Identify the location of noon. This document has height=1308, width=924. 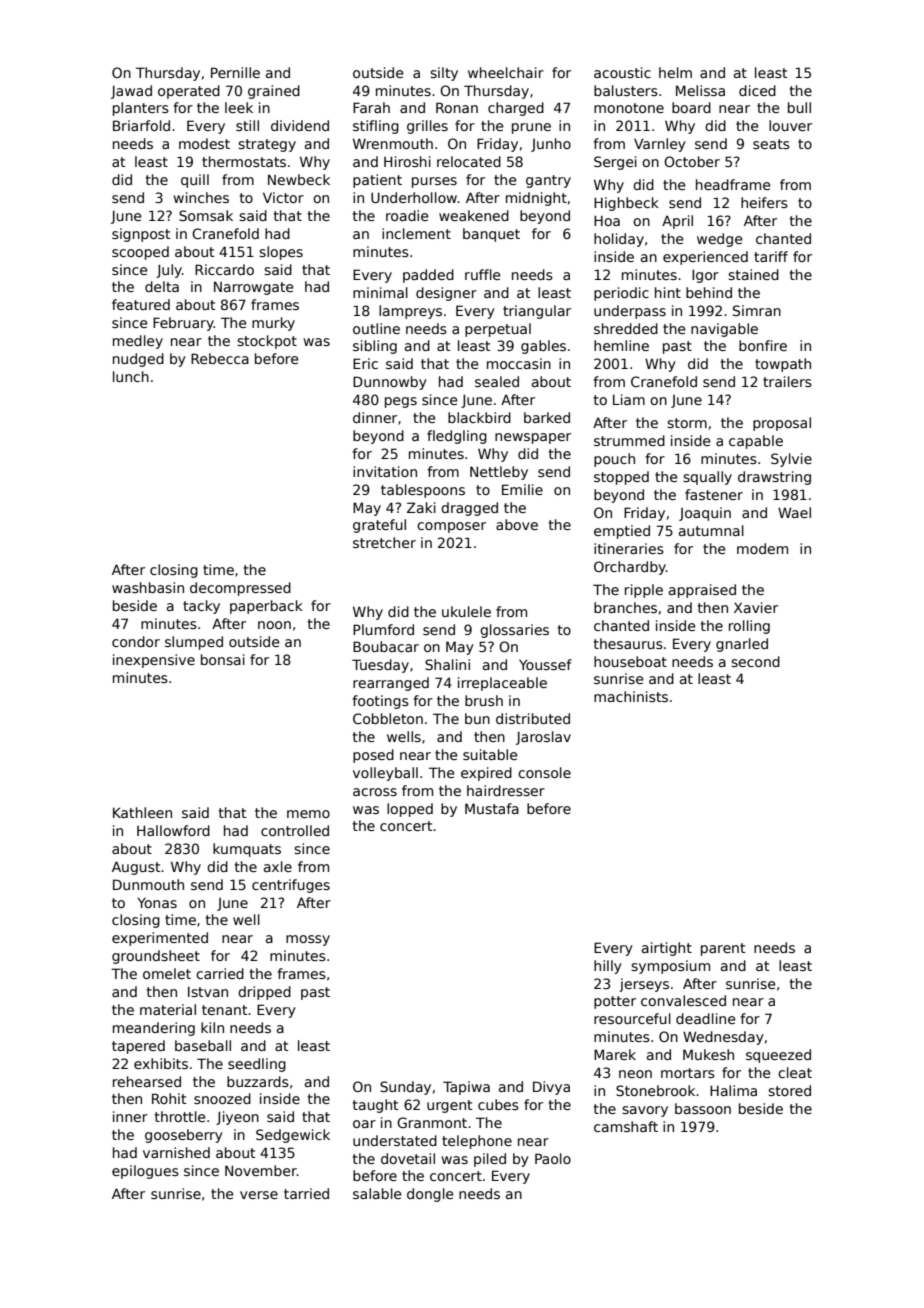
(274, 625).
